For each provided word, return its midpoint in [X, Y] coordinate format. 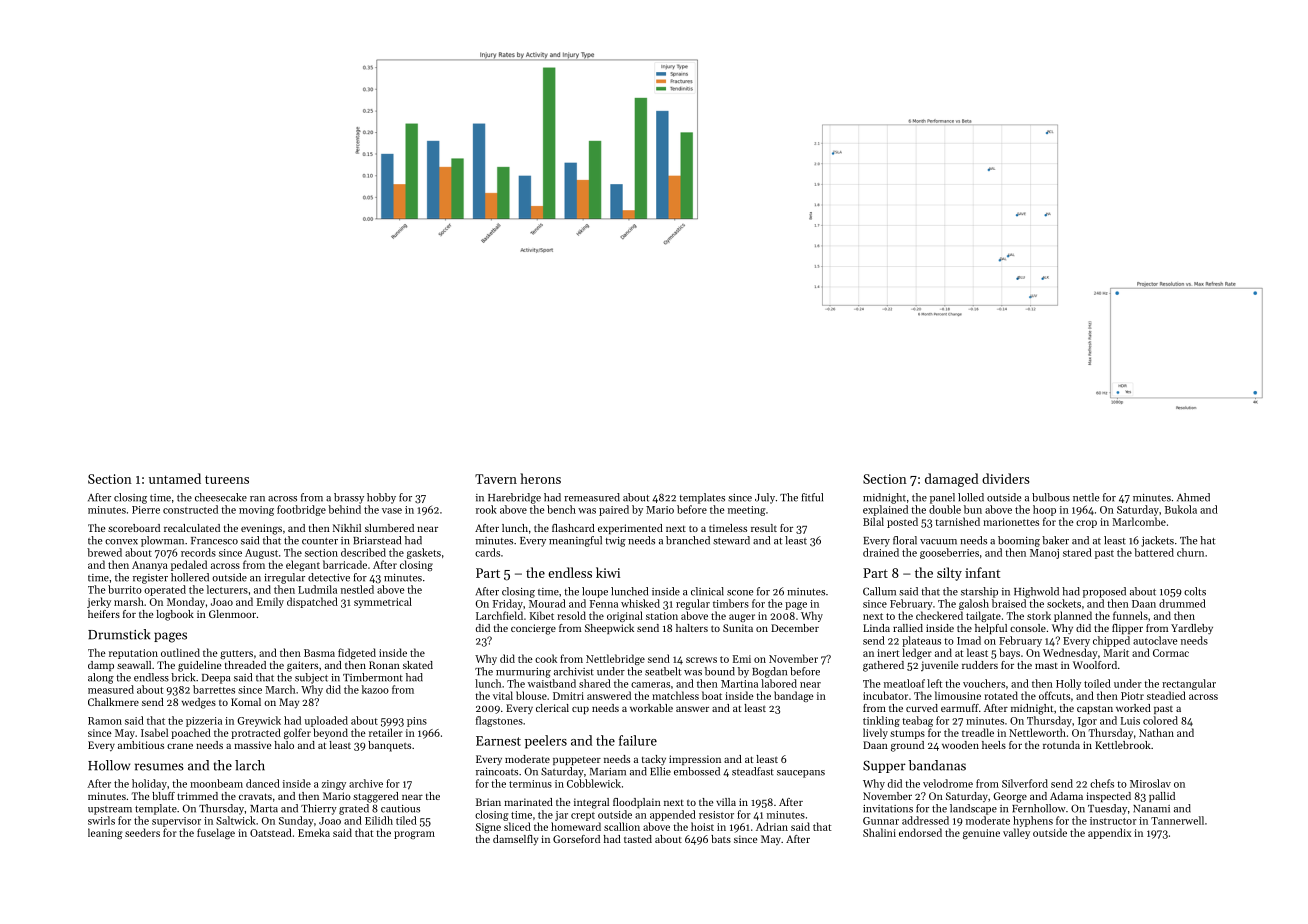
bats [721, 839]
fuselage [216, 833]
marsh [129, 601]
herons [540, 478]
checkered [939, 615]
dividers [1006, 478]
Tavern [496, 479]
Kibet [542, 615]
